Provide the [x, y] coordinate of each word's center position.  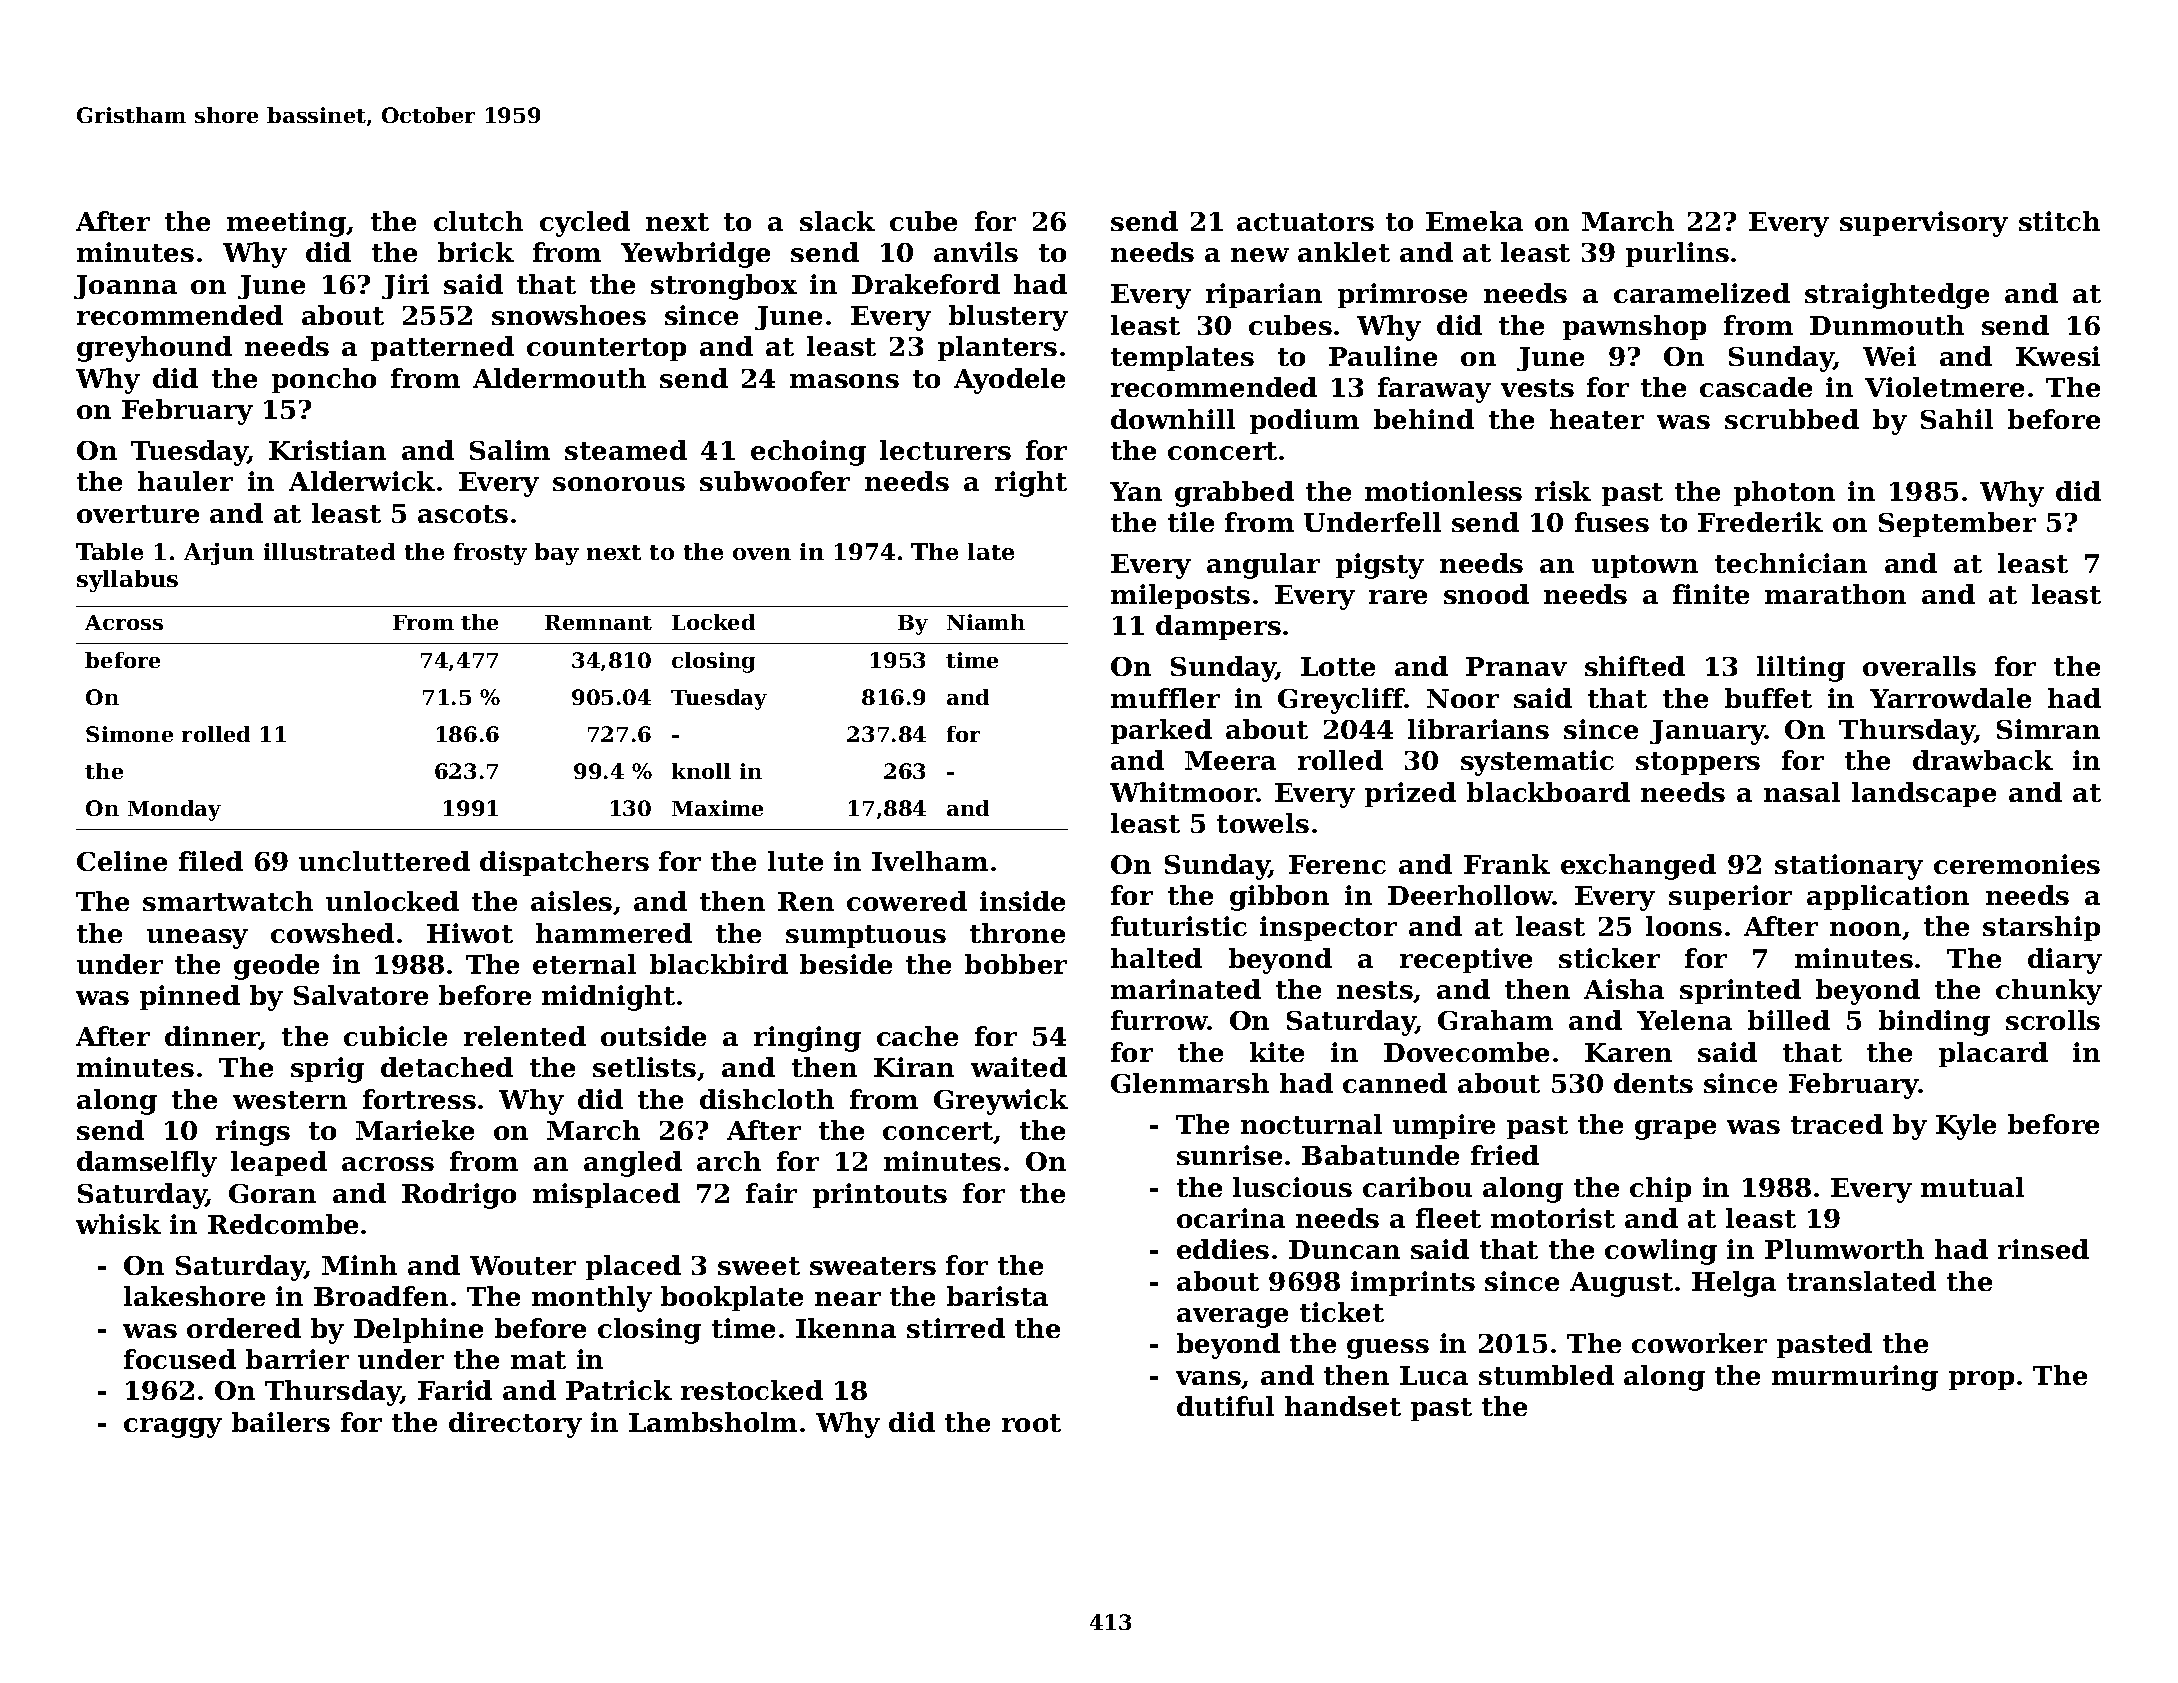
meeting [287, 224]
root [1031, 1423]
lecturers [945, 450]
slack [837, 221]
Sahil [1957, 419]
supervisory [1924, 224]
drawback [1983, 760]
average [1232, 1318]
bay [557, 554]
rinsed [2043, 1249]
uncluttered [384, 861]
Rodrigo [459, 1196]
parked [1161, 731]
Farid [455, 1390]
